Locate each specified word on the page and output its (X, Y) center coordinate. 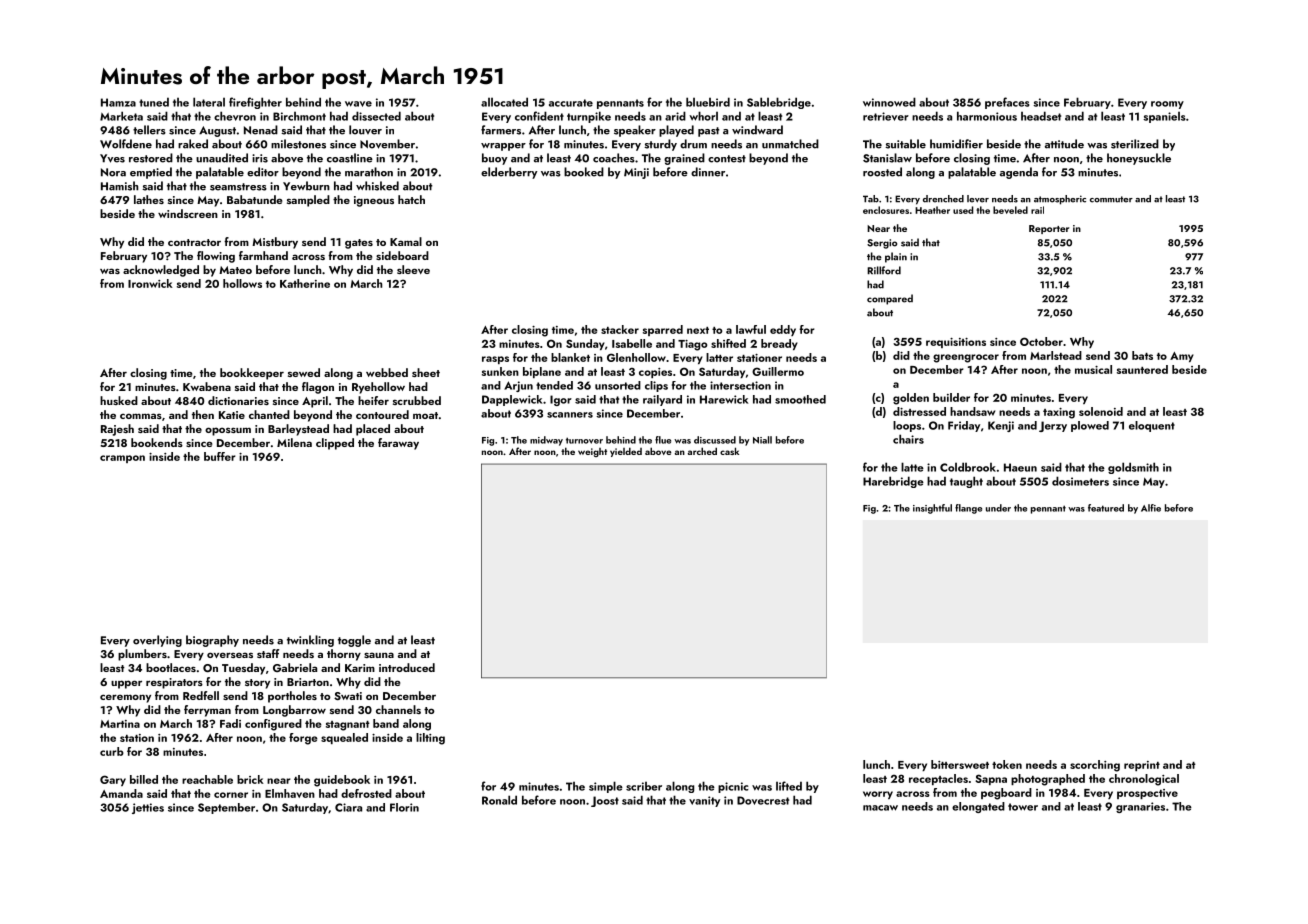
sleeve (413, 269)
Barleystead (298, 430)
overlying (157, 641)
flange (968, 509)
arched (702, 451)
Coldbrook (968, 467)
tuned (154, 102)
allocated (504, 102)
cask (729, 451)
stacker (620, 329)
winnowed (889, 102)
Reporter (1049, 229)
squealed (344, 738)
